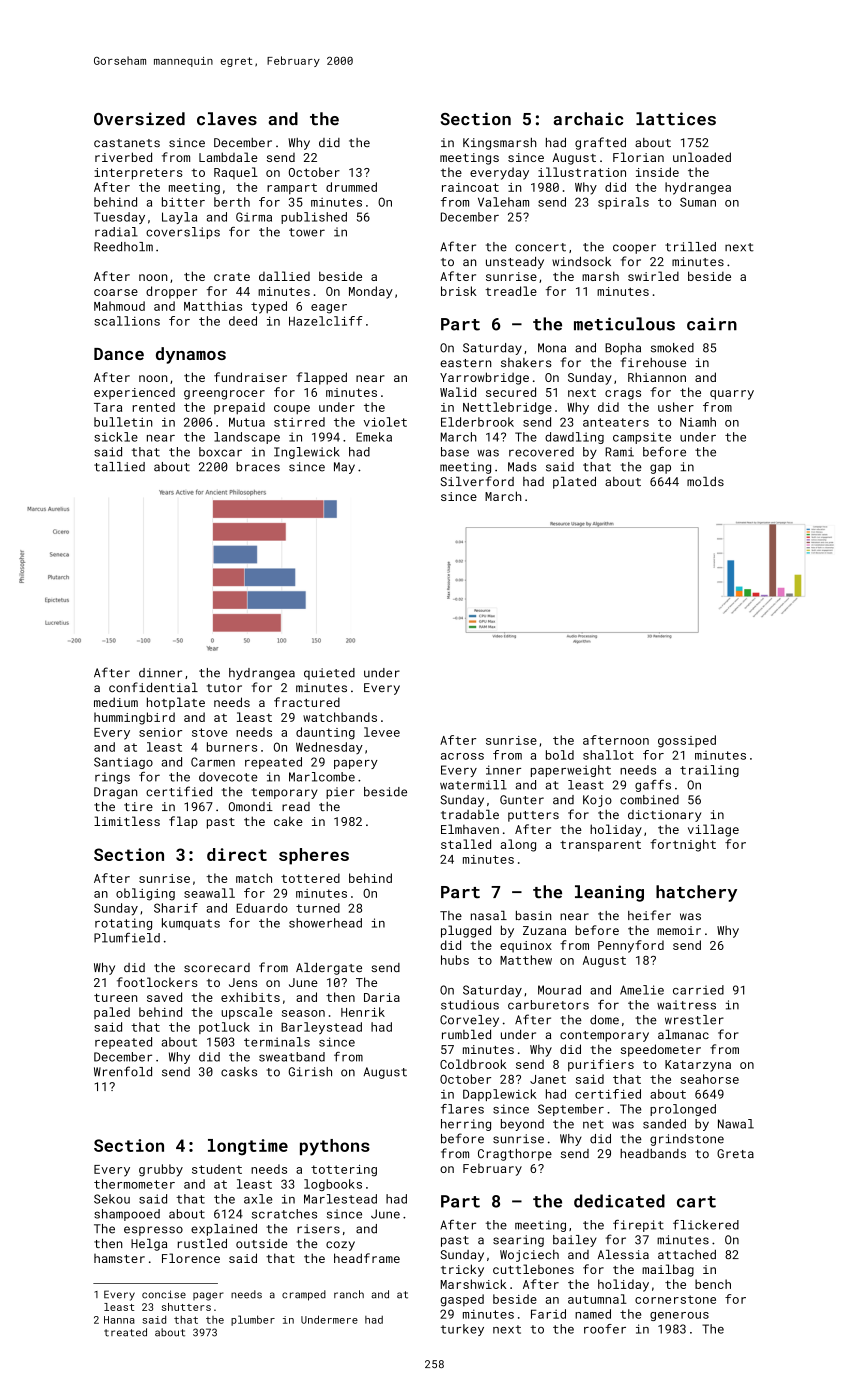 This image has height=1400, width=849. What do you see at coordinates (518, 1241) in the image?
I see `searing` at bounding box center [518, 1241].
